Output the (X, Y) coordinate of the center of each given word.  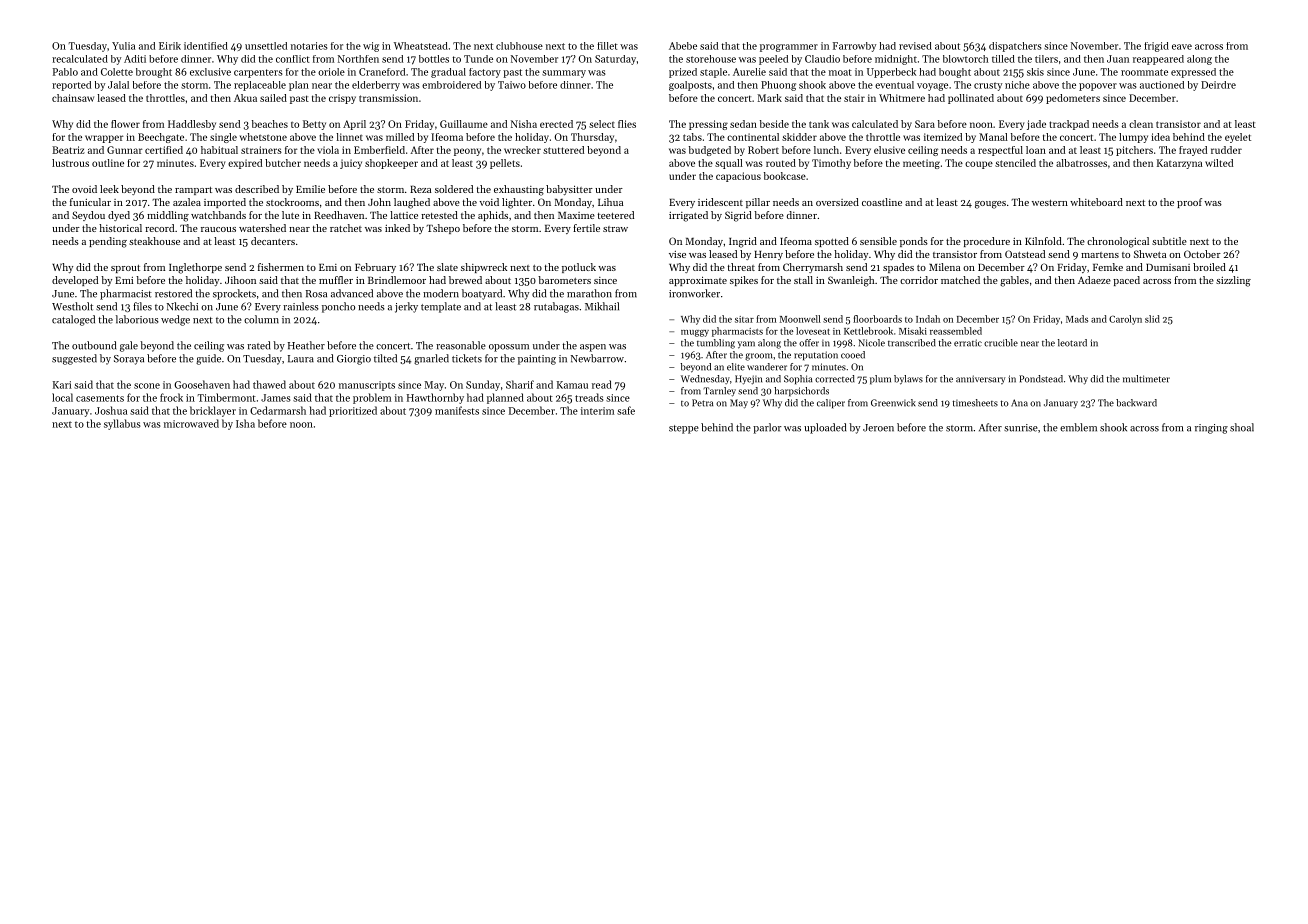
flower (125, 124)
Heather (306, 345)
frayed (1193, 151)
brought (154, 73)
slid (1152, 319)
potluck (579, 268)
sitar (744, 319)
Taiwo (512, 85)
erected (556, 124)
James (276, 398)
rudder (1226, 150)
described (257, 189)
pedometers (1073, 99)
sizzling (1233, 281)
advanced (352, 293)
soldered (454, 189)
